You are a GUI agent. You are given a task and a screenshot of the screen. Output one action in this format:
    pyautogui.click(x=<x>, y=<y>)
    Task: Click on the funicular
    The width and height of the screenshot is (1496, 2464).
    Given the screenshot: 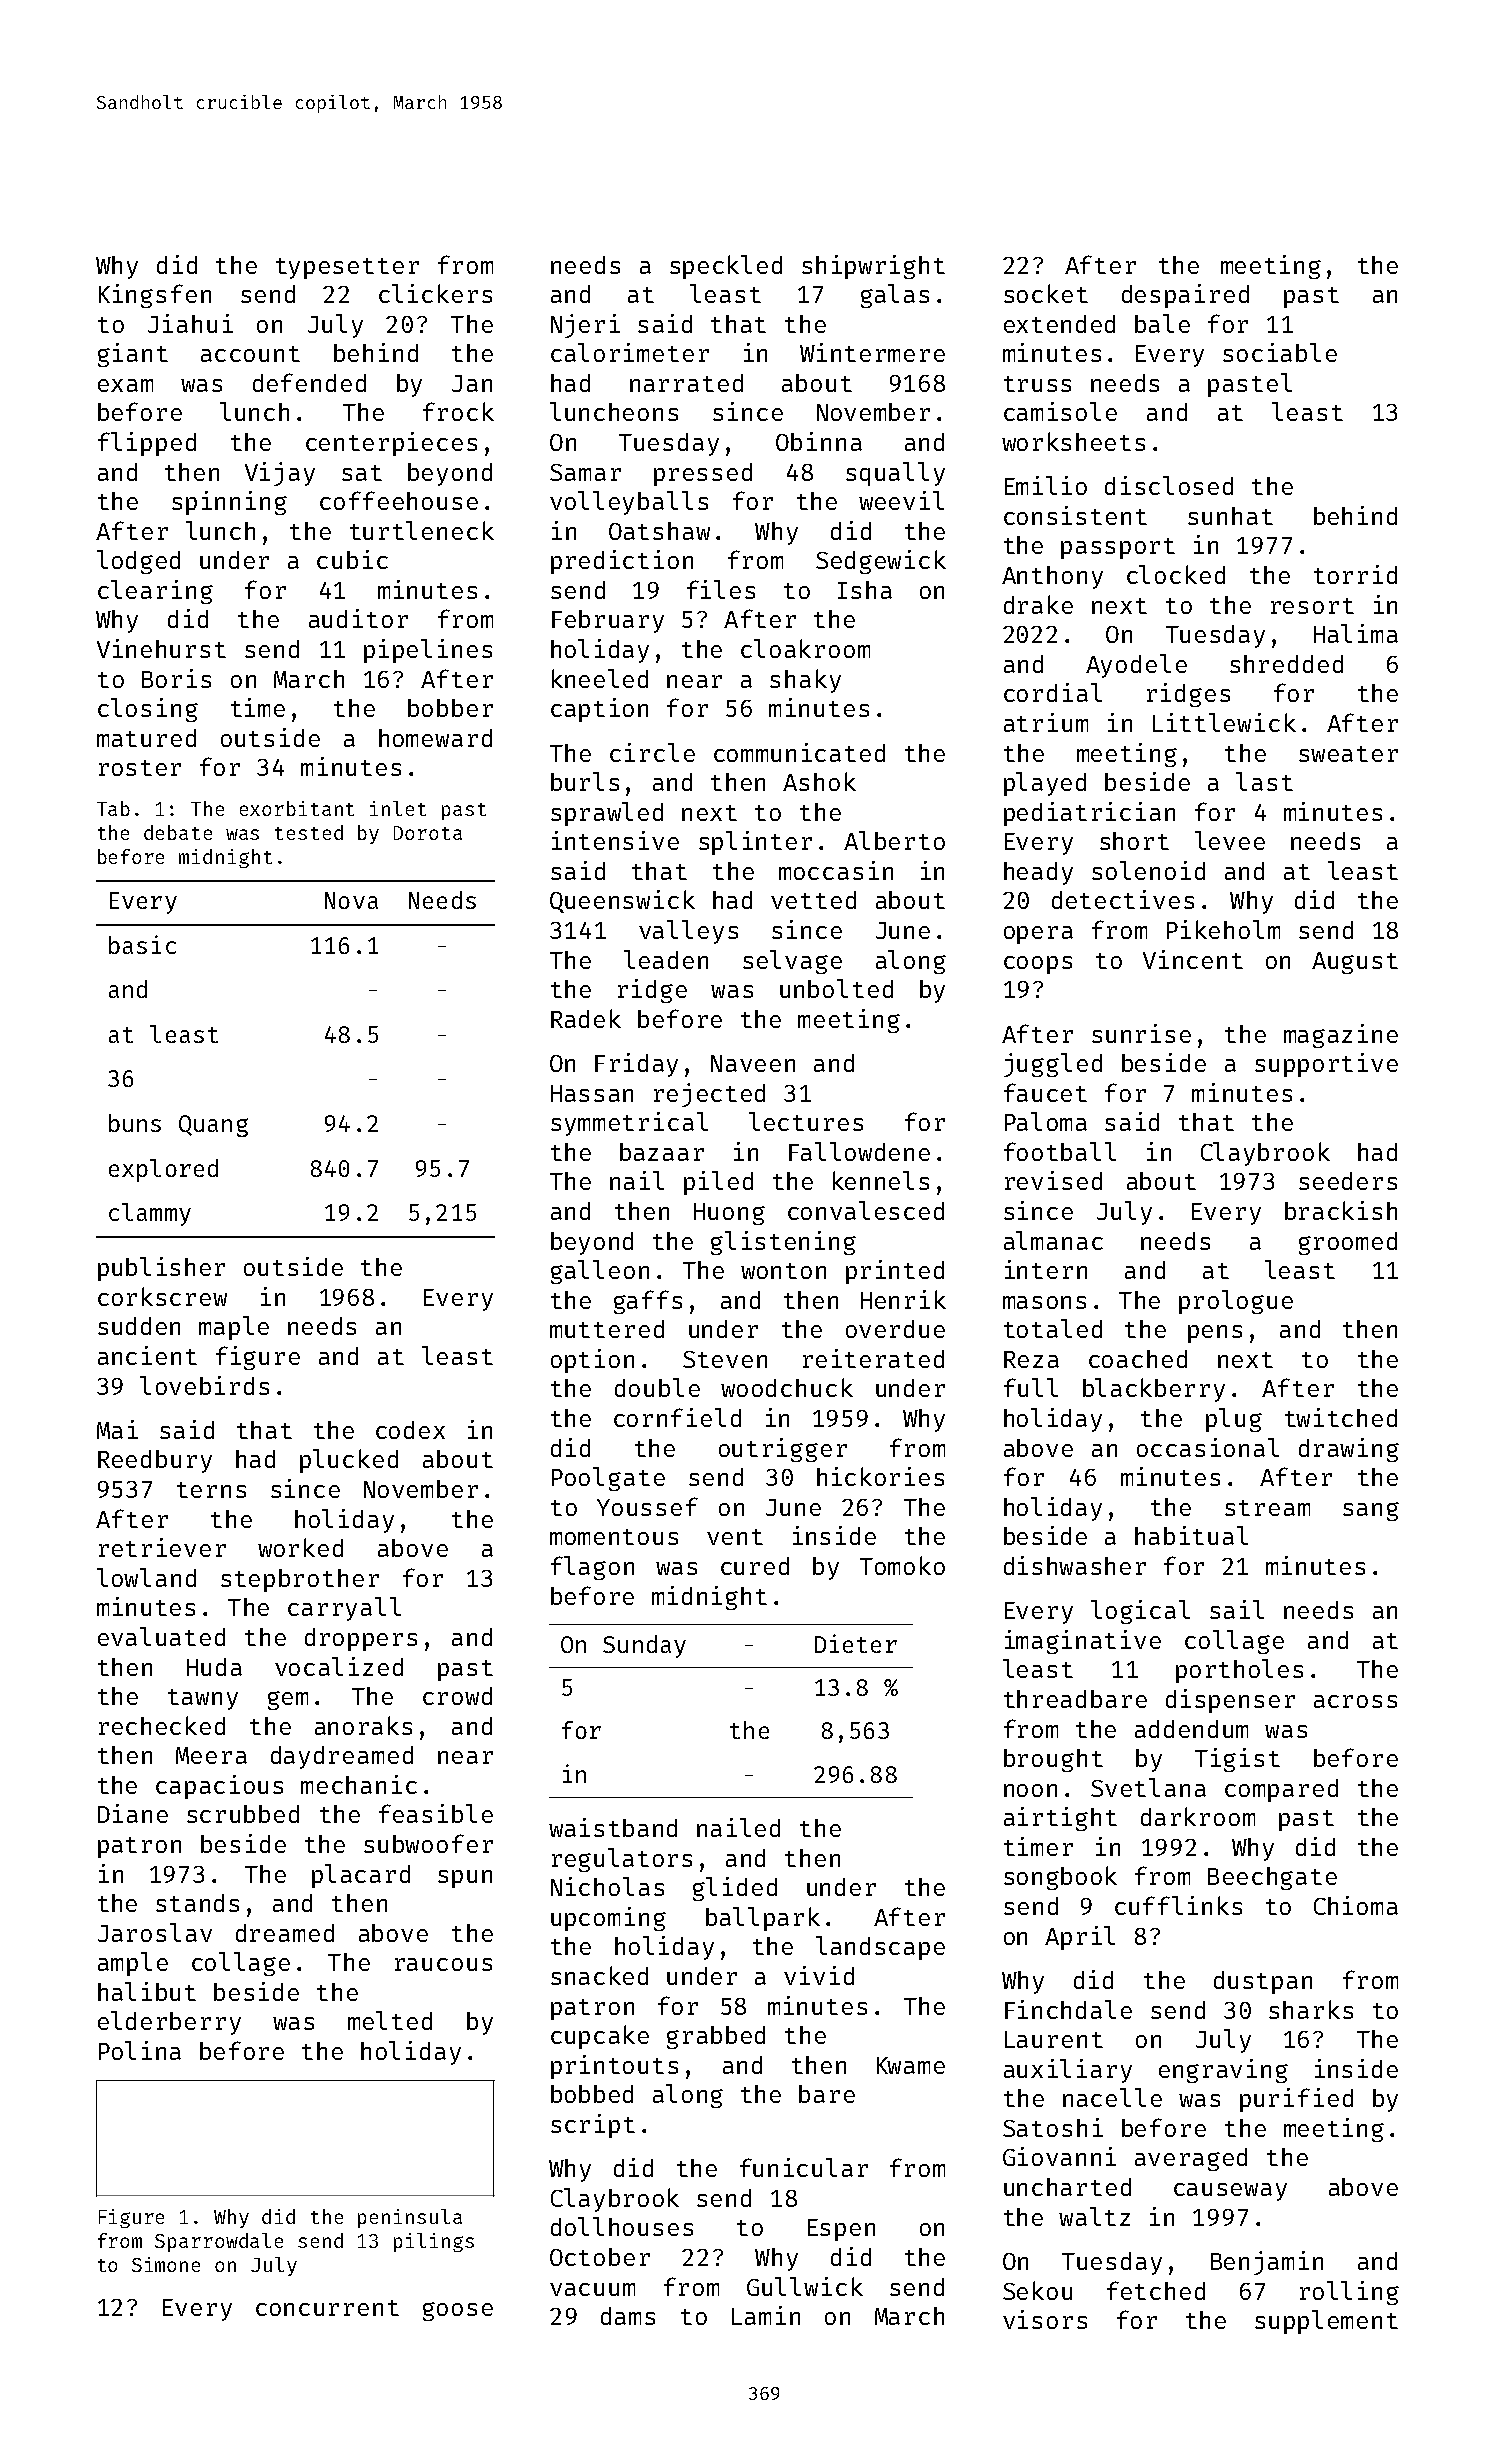 What is the action you would take?
    pyautogui.click(x=804, y=2167)
